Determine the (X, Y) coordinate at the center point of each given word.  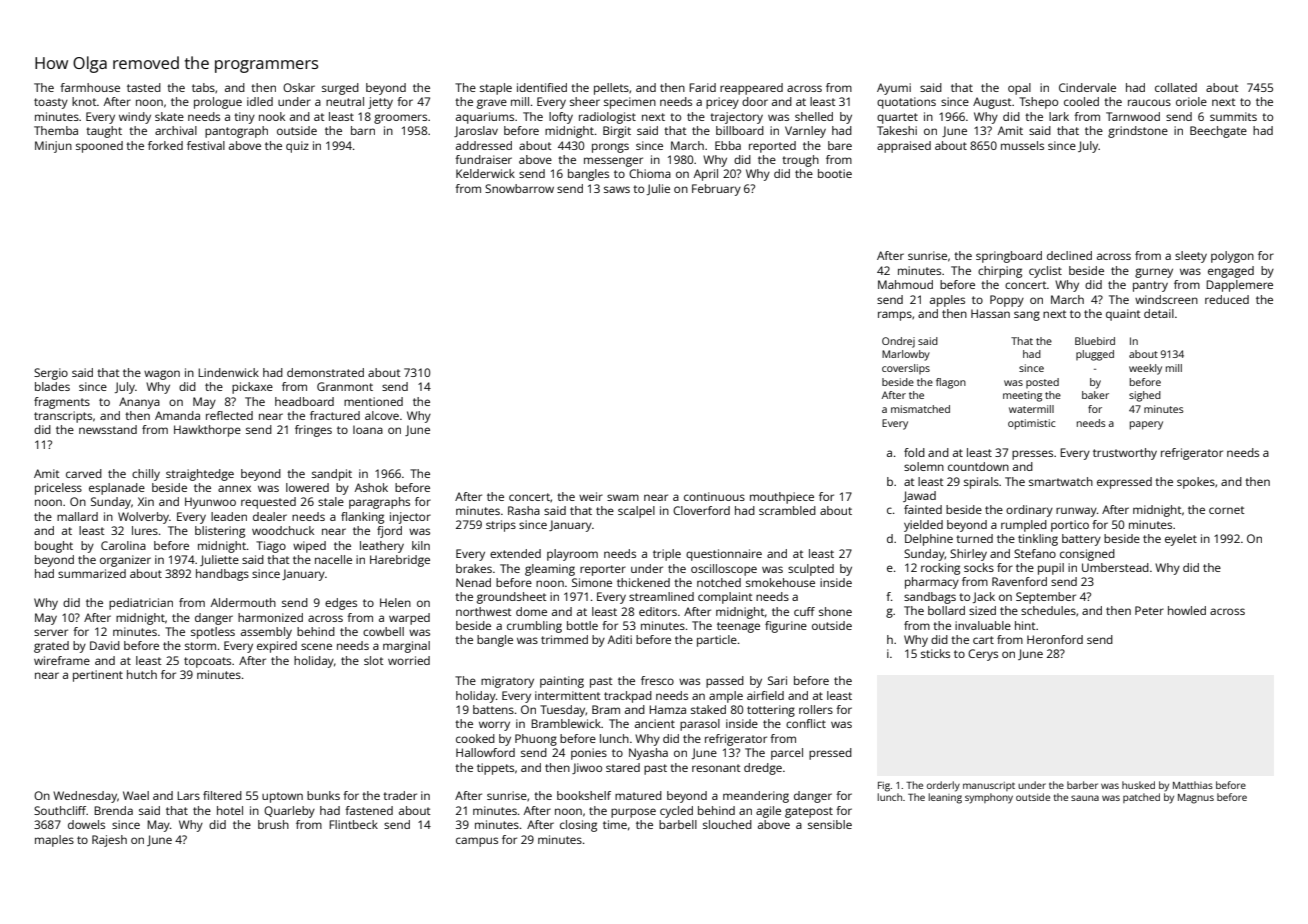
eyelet (1181, 540)
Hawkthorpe (207, 431)
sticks (935, 653)
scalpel (636, 512)
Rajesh (109, 841)
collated (1176, 87)
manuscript (989, 786)
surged (340, 89)
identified (542, 87)
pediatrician (141, 604)
